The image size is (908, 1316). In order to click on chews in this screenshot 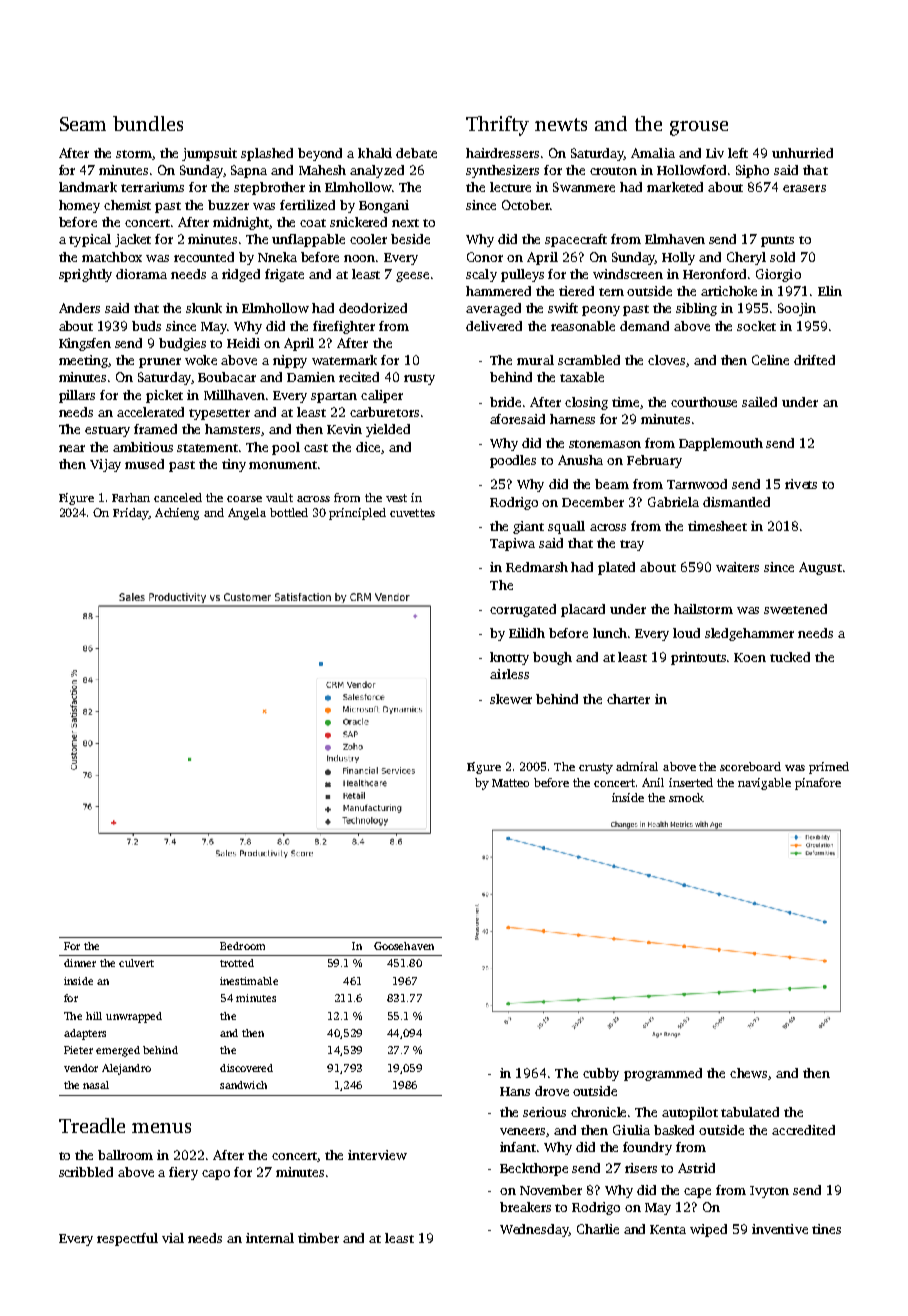, I will do `click(748, 1073)`.
